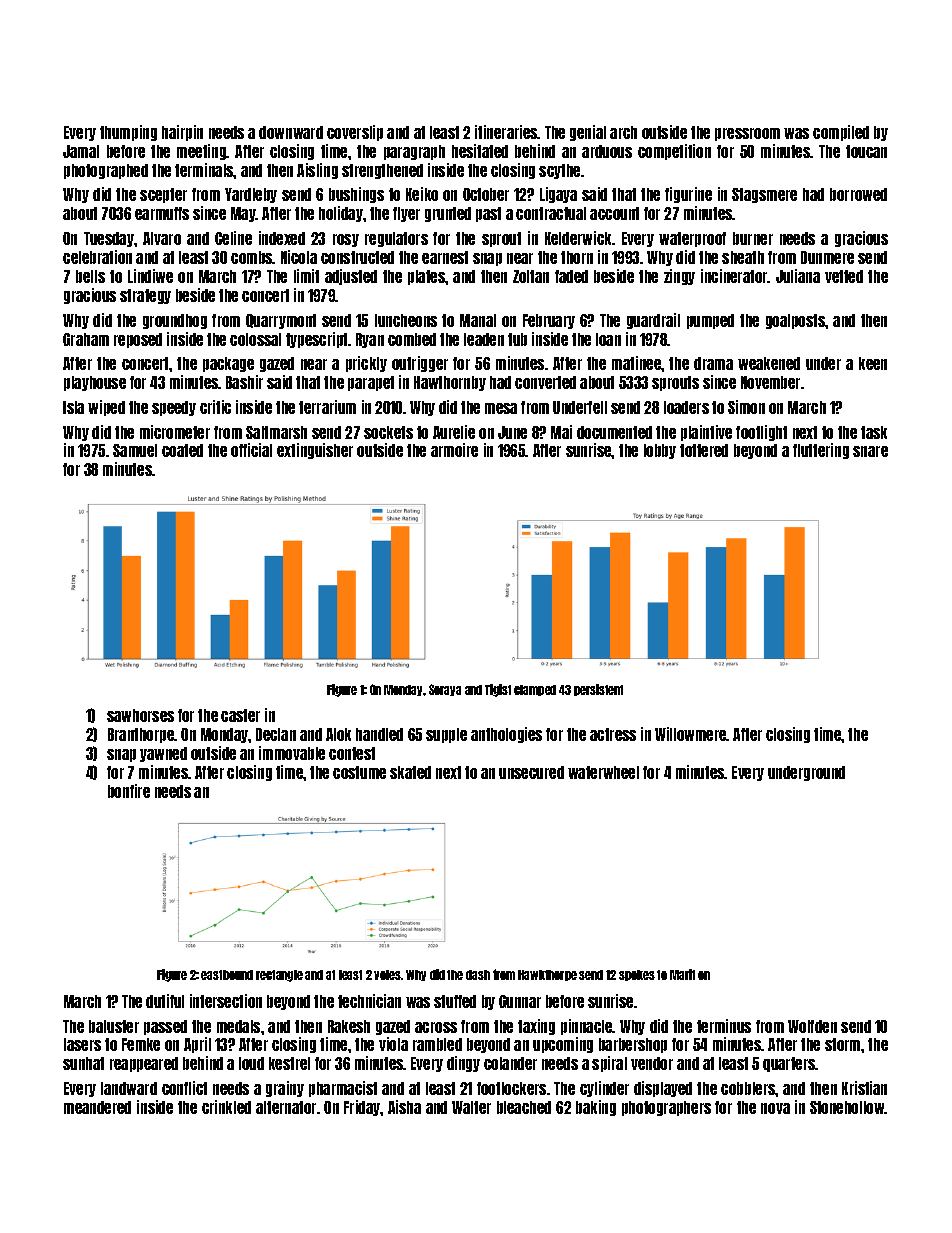 This document has width=952, height=1233. What do you see at coordinates (764, 195) in the document?
I see `Stagsmere` at bounding box center [764, 195].
